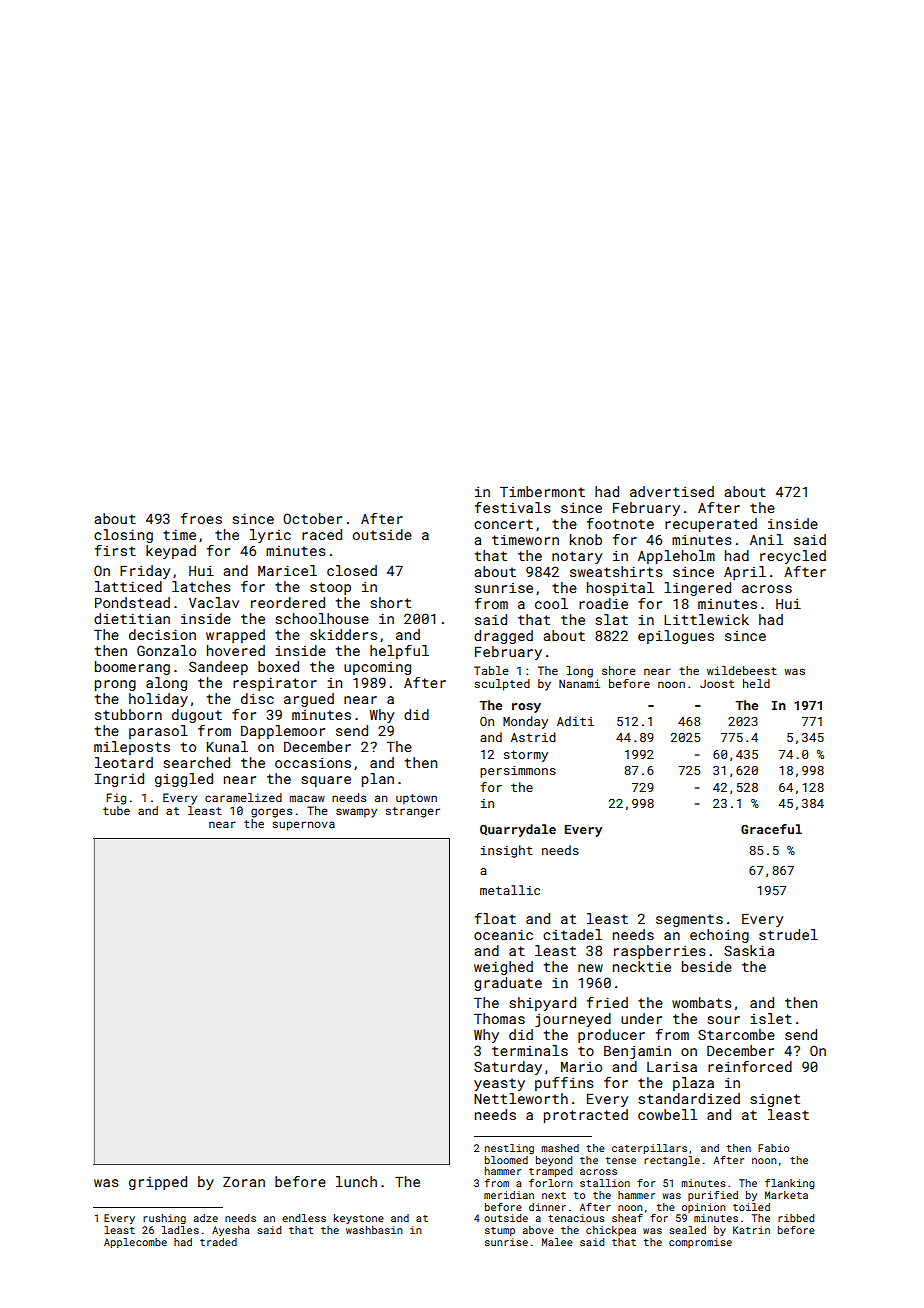 The width and height of the screenshot is (924, 1308). I want to click on yeasty, so click(499, 1084).
